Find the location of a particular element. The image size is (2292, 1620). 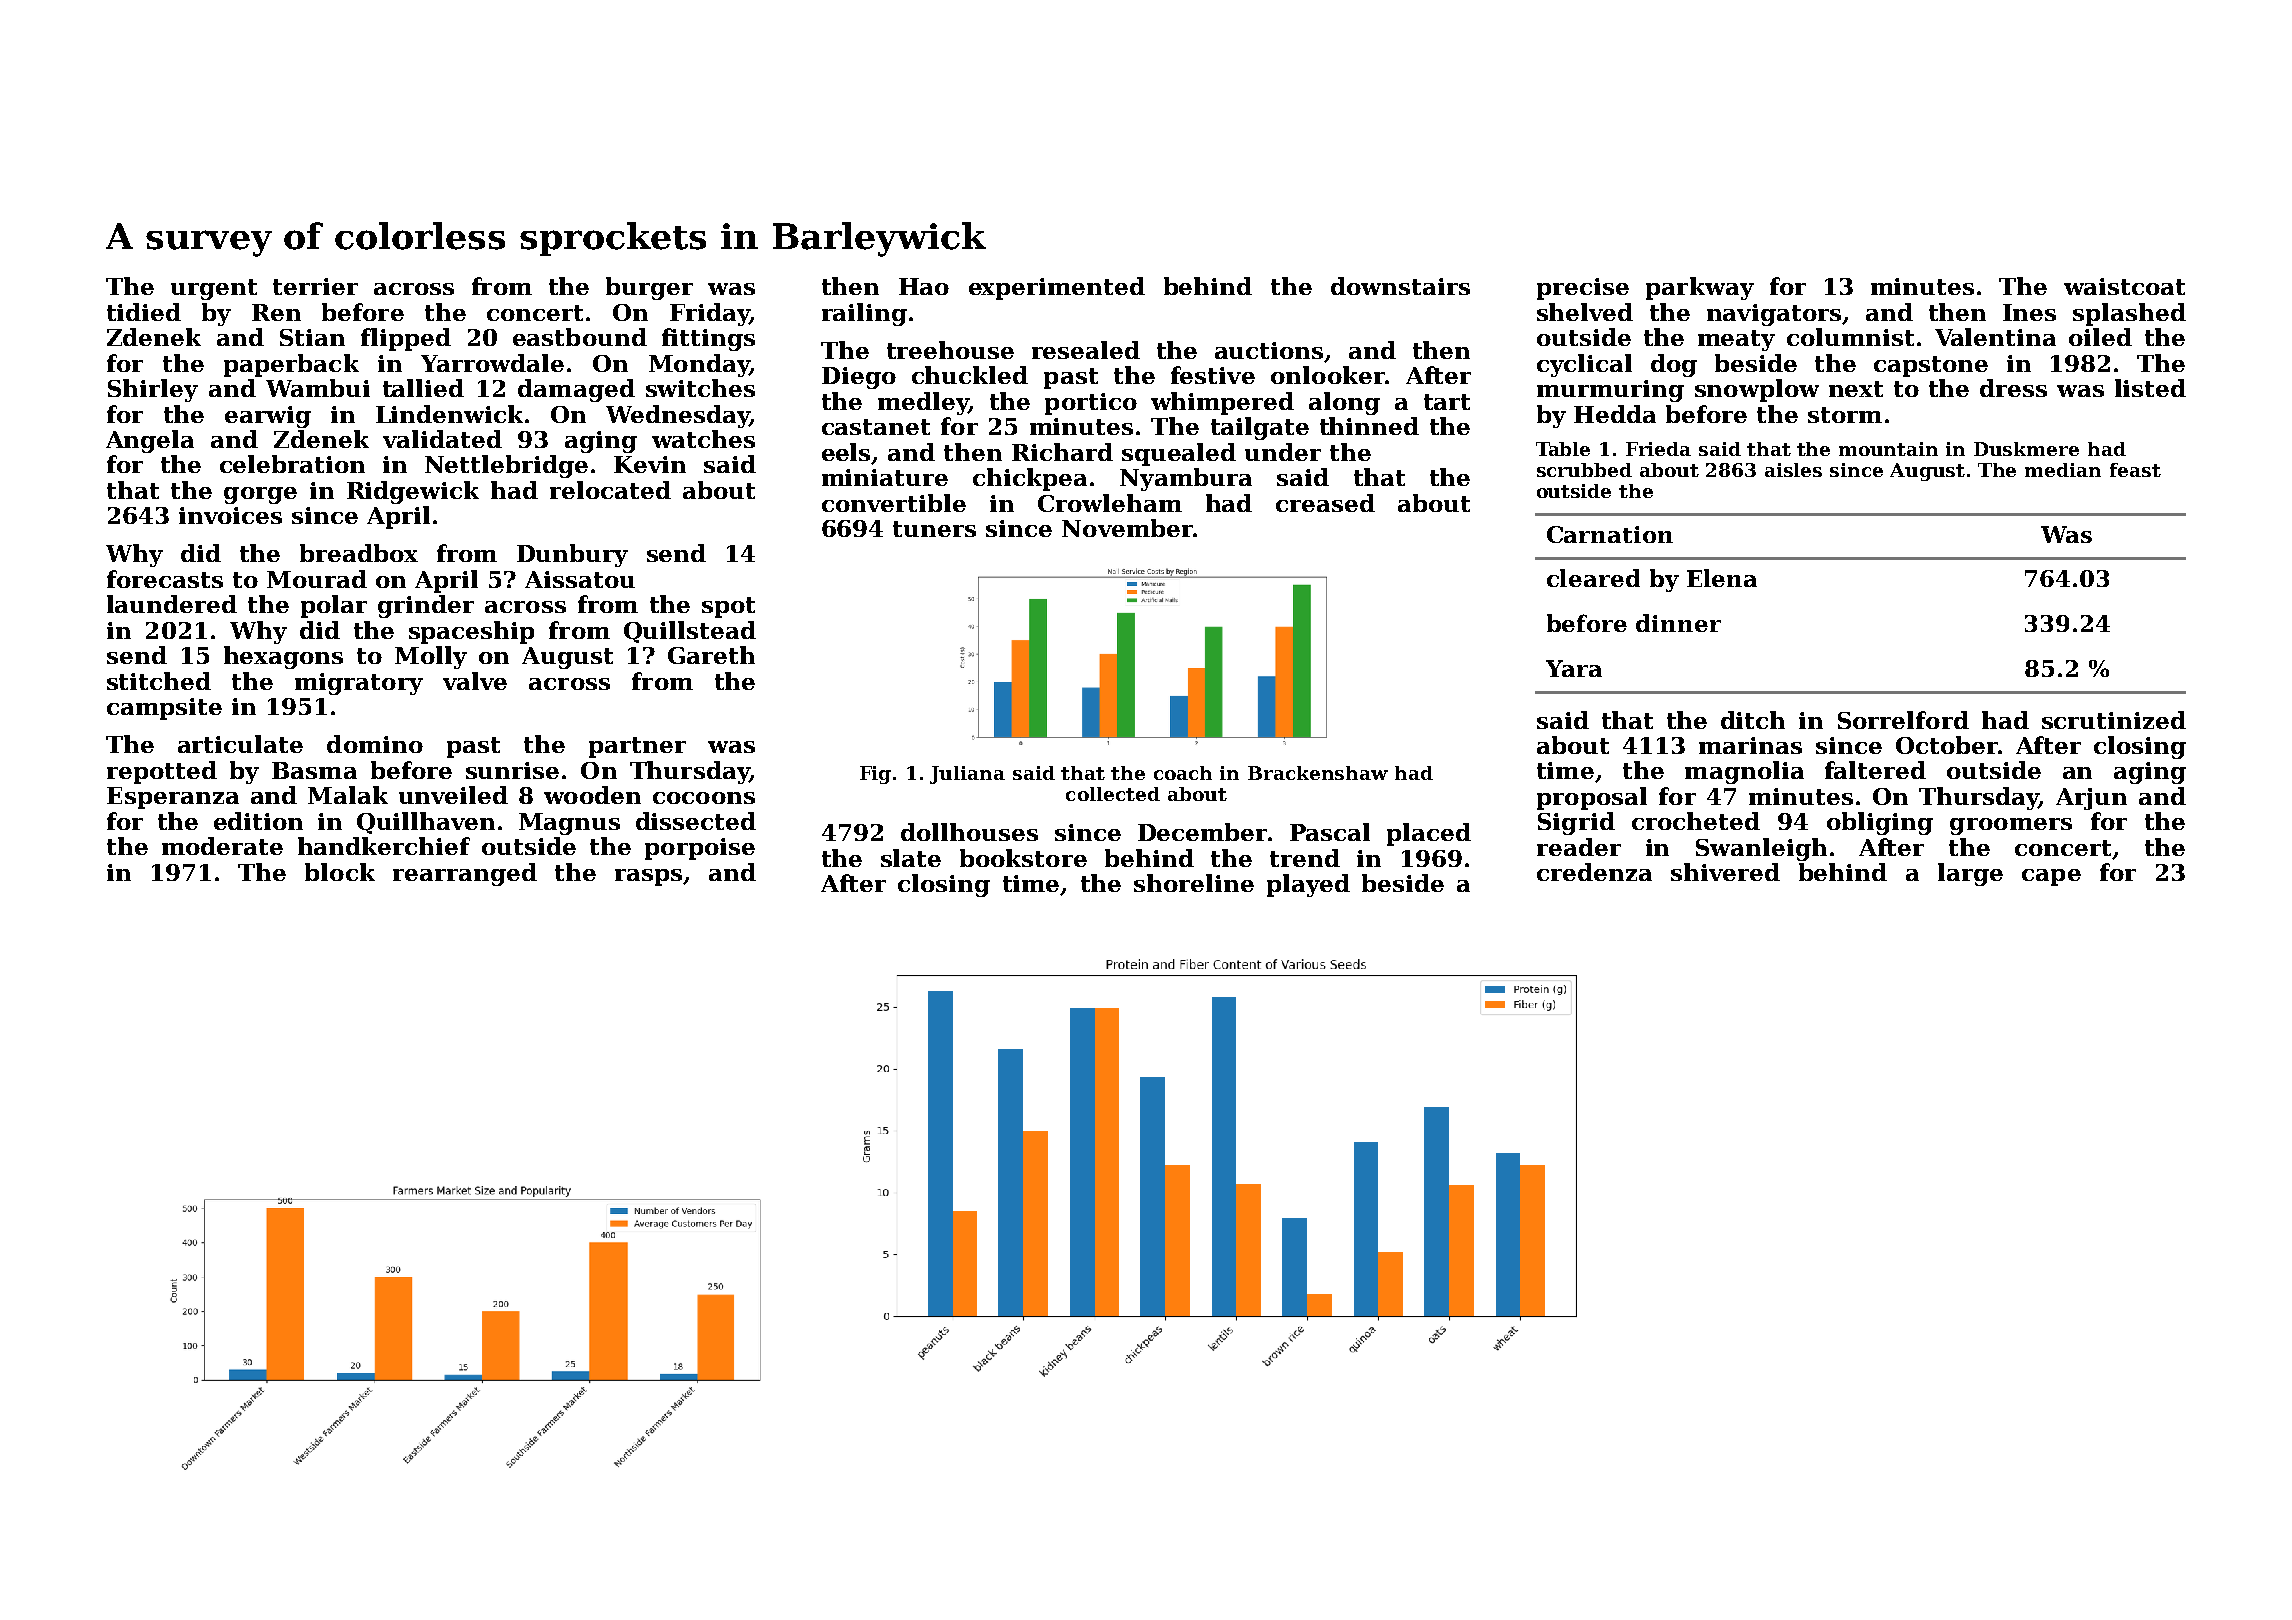

unveiled is located at coordinates (453, 795).
